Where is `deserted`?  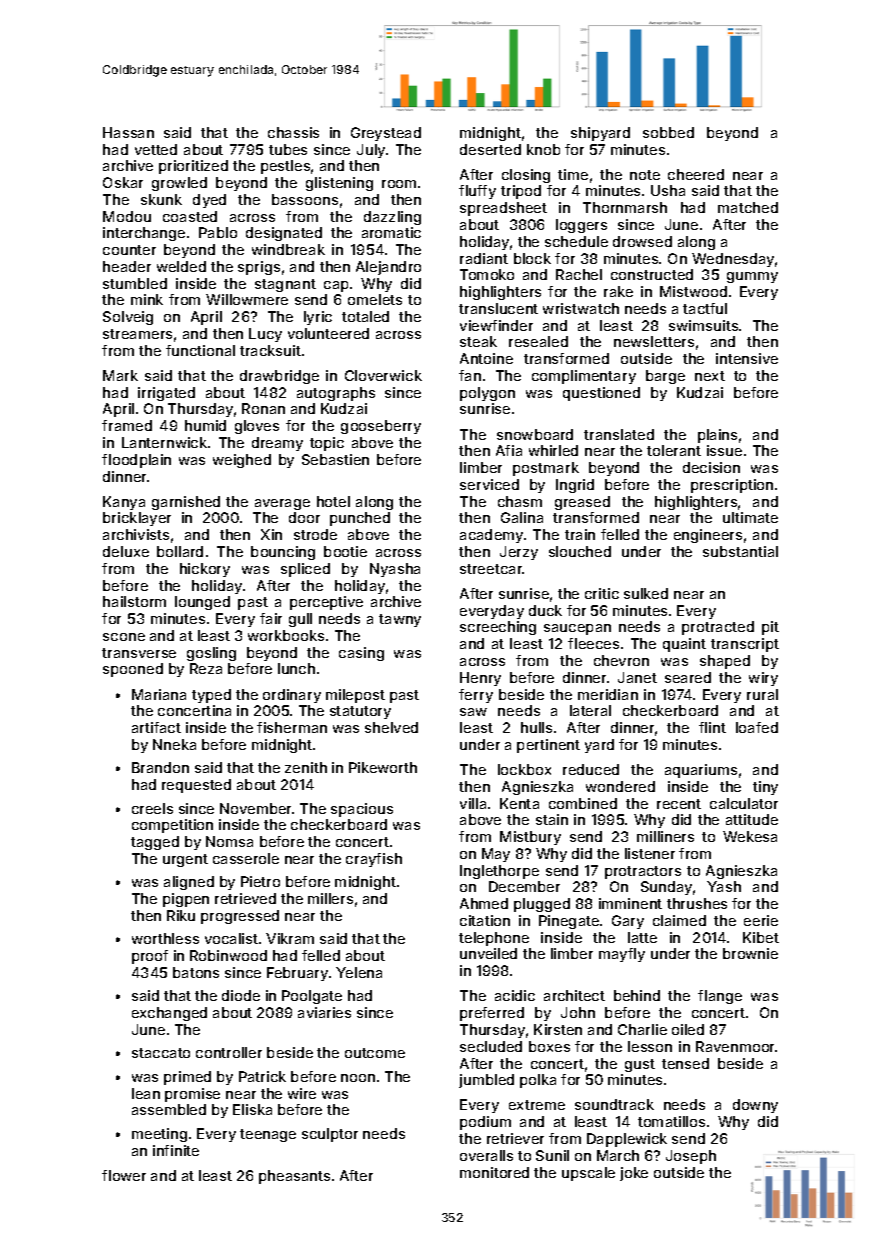
deserted is located at coordinates (490, 149).
